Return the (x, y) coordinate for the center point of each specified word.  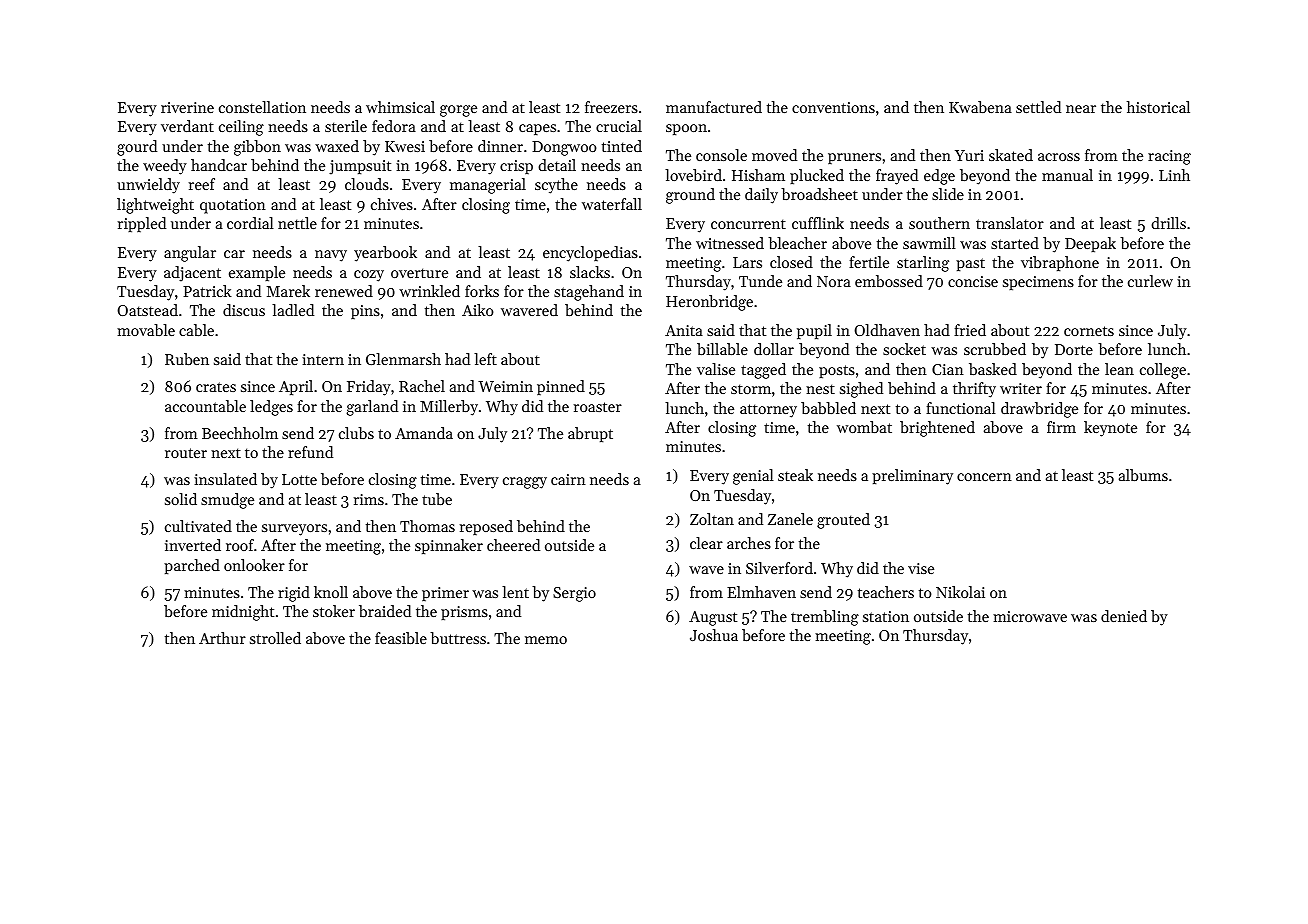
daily (761, 196)
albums (1143, 475)
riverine (187, 107)
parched (192, 566)
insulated (225, 479)
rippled (142, 224)
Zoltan (712, 519)
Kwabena (980, 107)
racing (1169, 157)
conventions (833, 107)
